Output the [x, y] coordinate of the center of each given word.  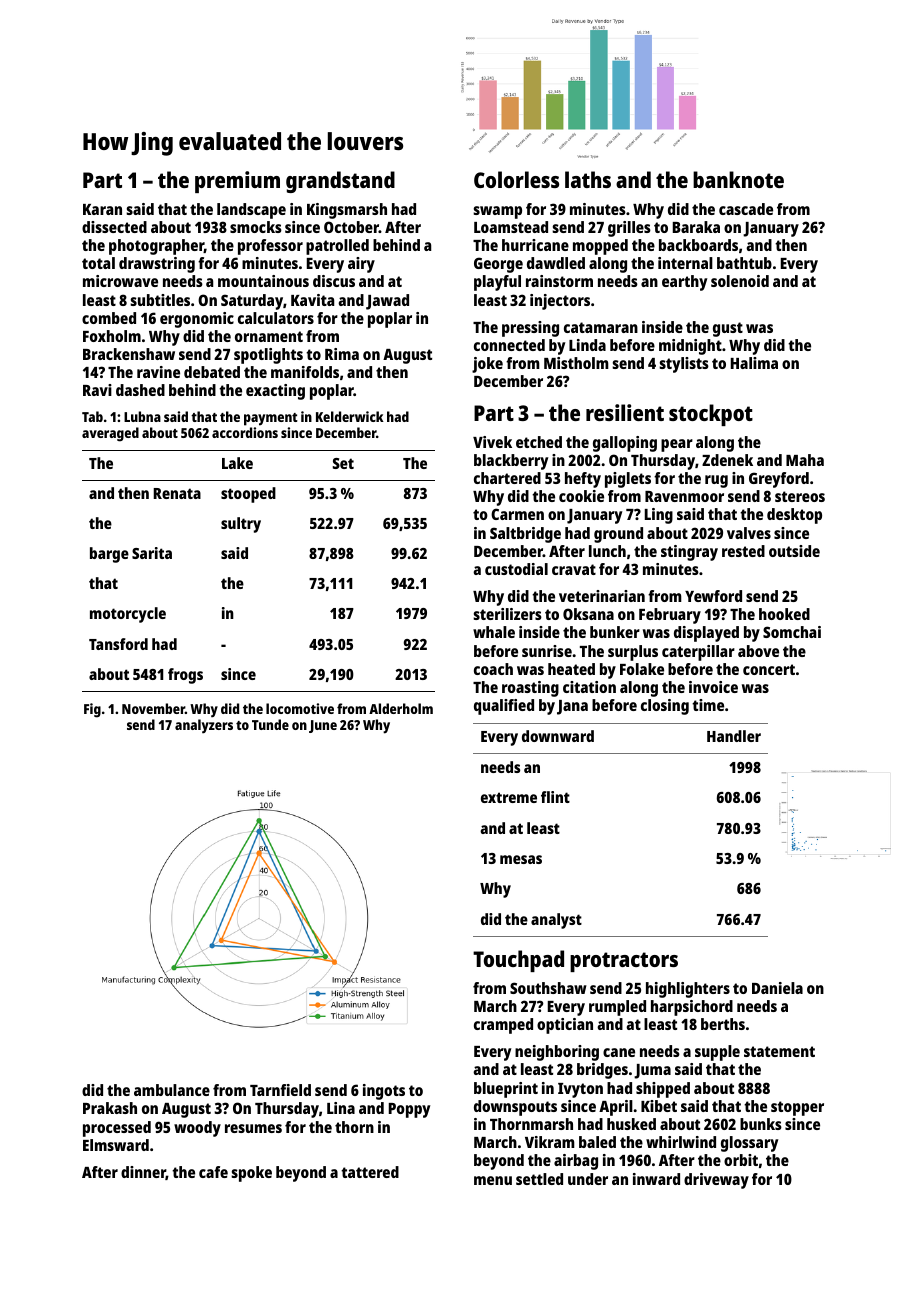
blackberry [511, 462]
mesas [521, 859]
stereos [800, 496]
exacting [275, 392]
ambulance [172, 1090]
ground [618, 535]
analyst [556, 921]
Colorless [516, 179]
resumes [253, 1128]
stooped [248, 495]
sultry [241, 525]
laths [588, 179]
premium [237, 182]
